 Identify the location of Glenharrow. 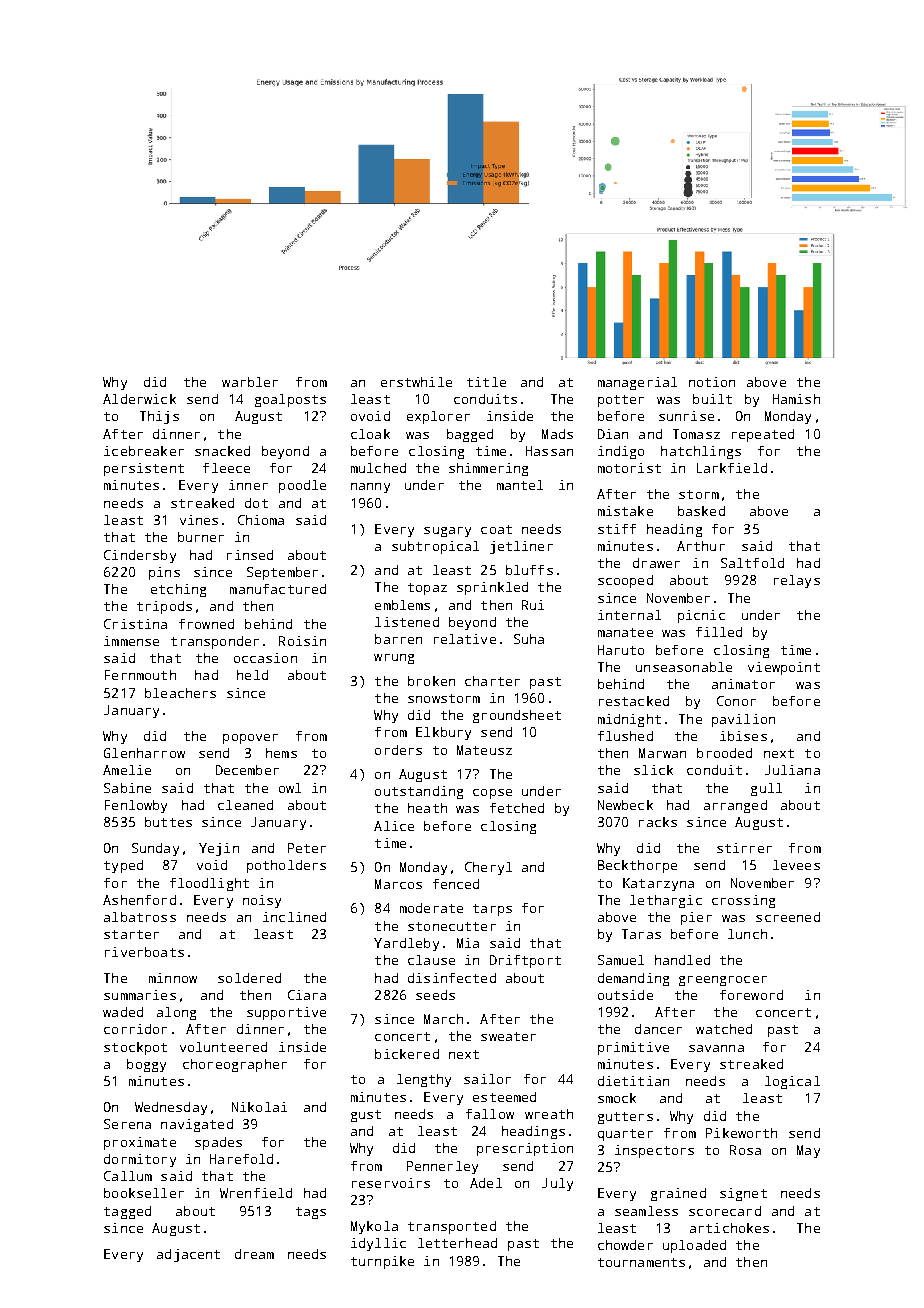
(144, 753).
